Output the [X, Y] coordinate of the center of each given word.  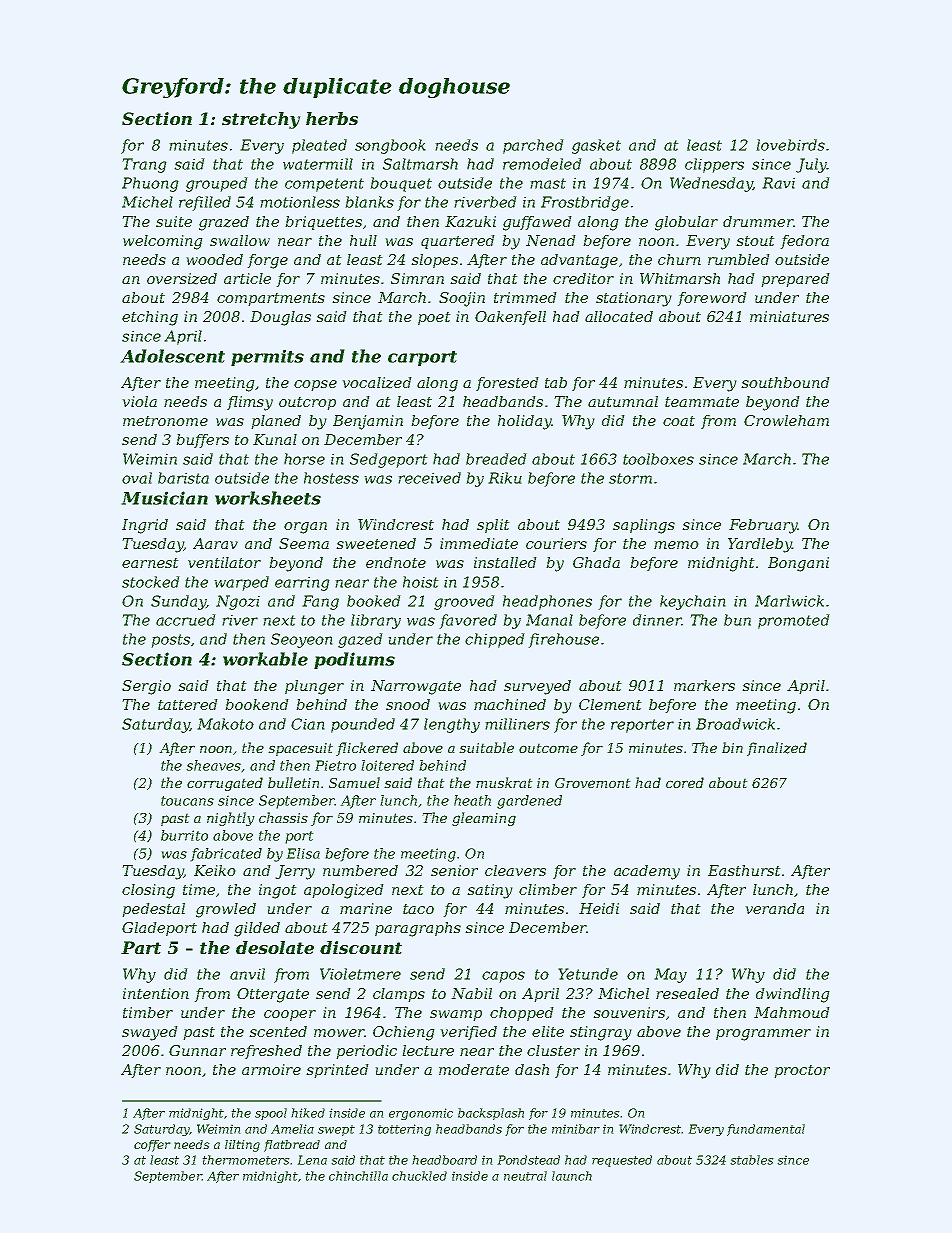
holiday [524, 422]
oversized [182, 279]
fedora [804, 242]
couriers [556, 543]
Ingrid [145, 526]
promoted [794, 621]
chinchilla [358, 1176]
